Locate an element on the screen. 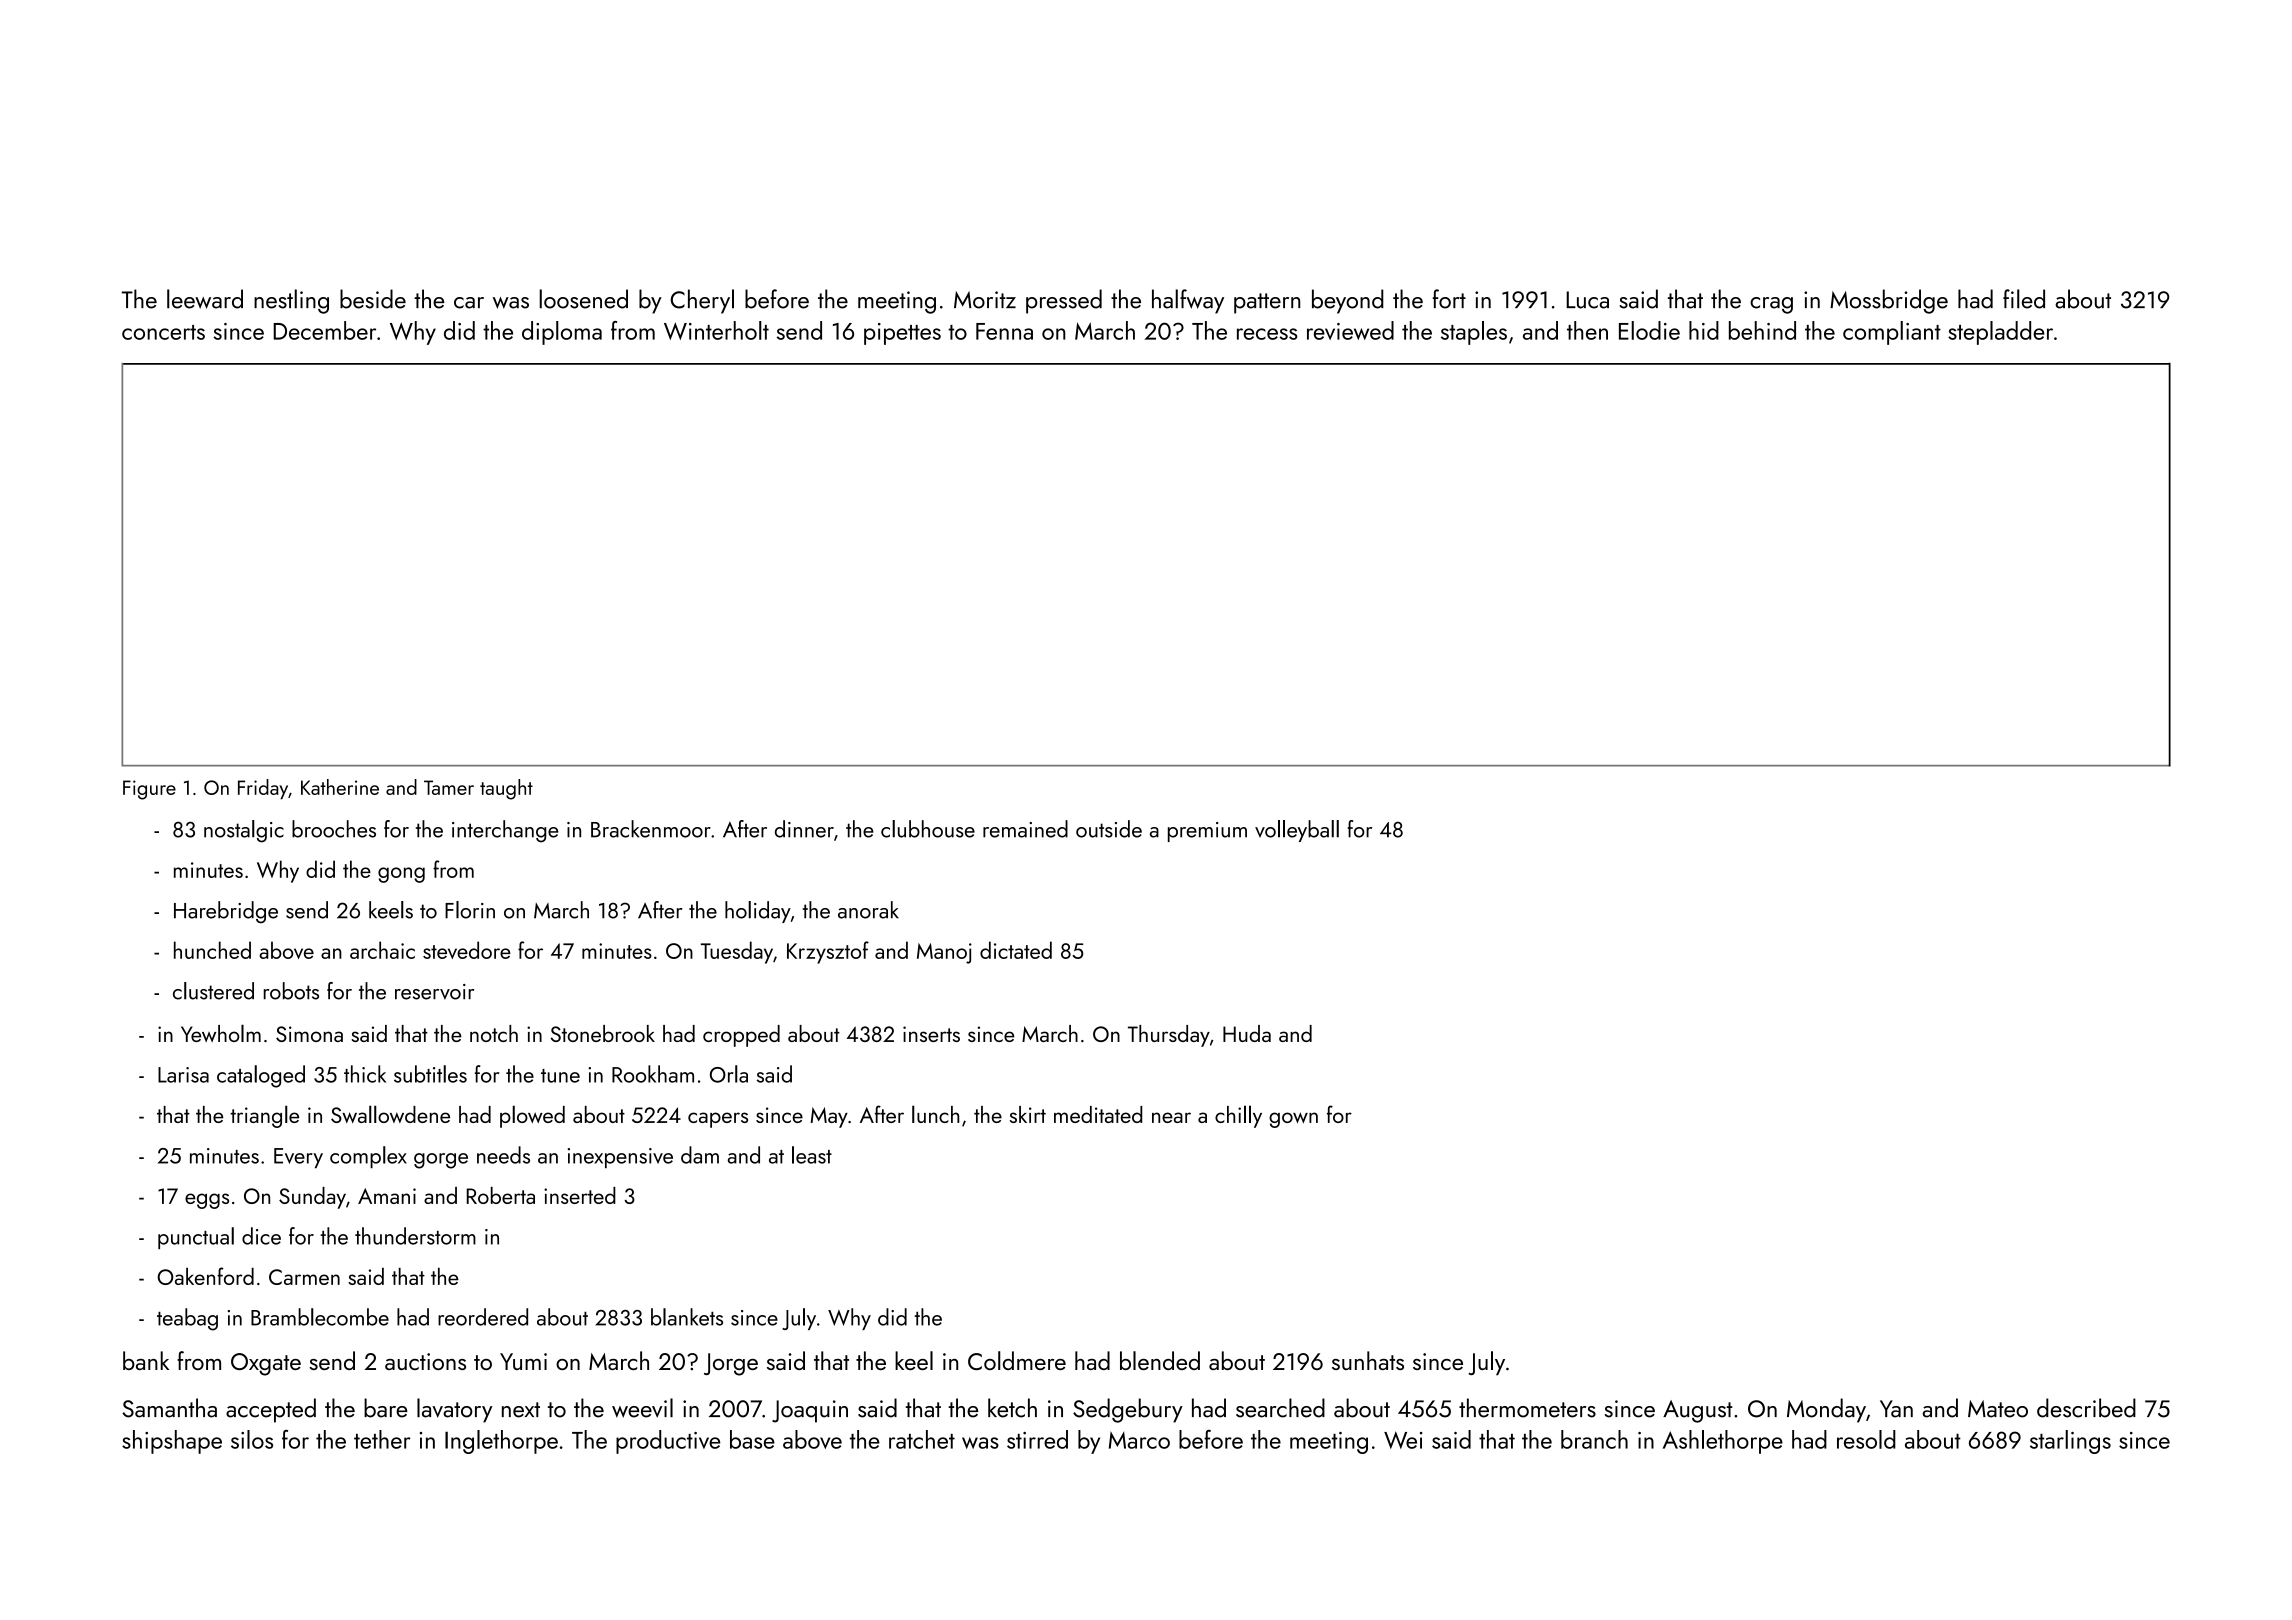  fort is located at coordinates (1449, 299).
